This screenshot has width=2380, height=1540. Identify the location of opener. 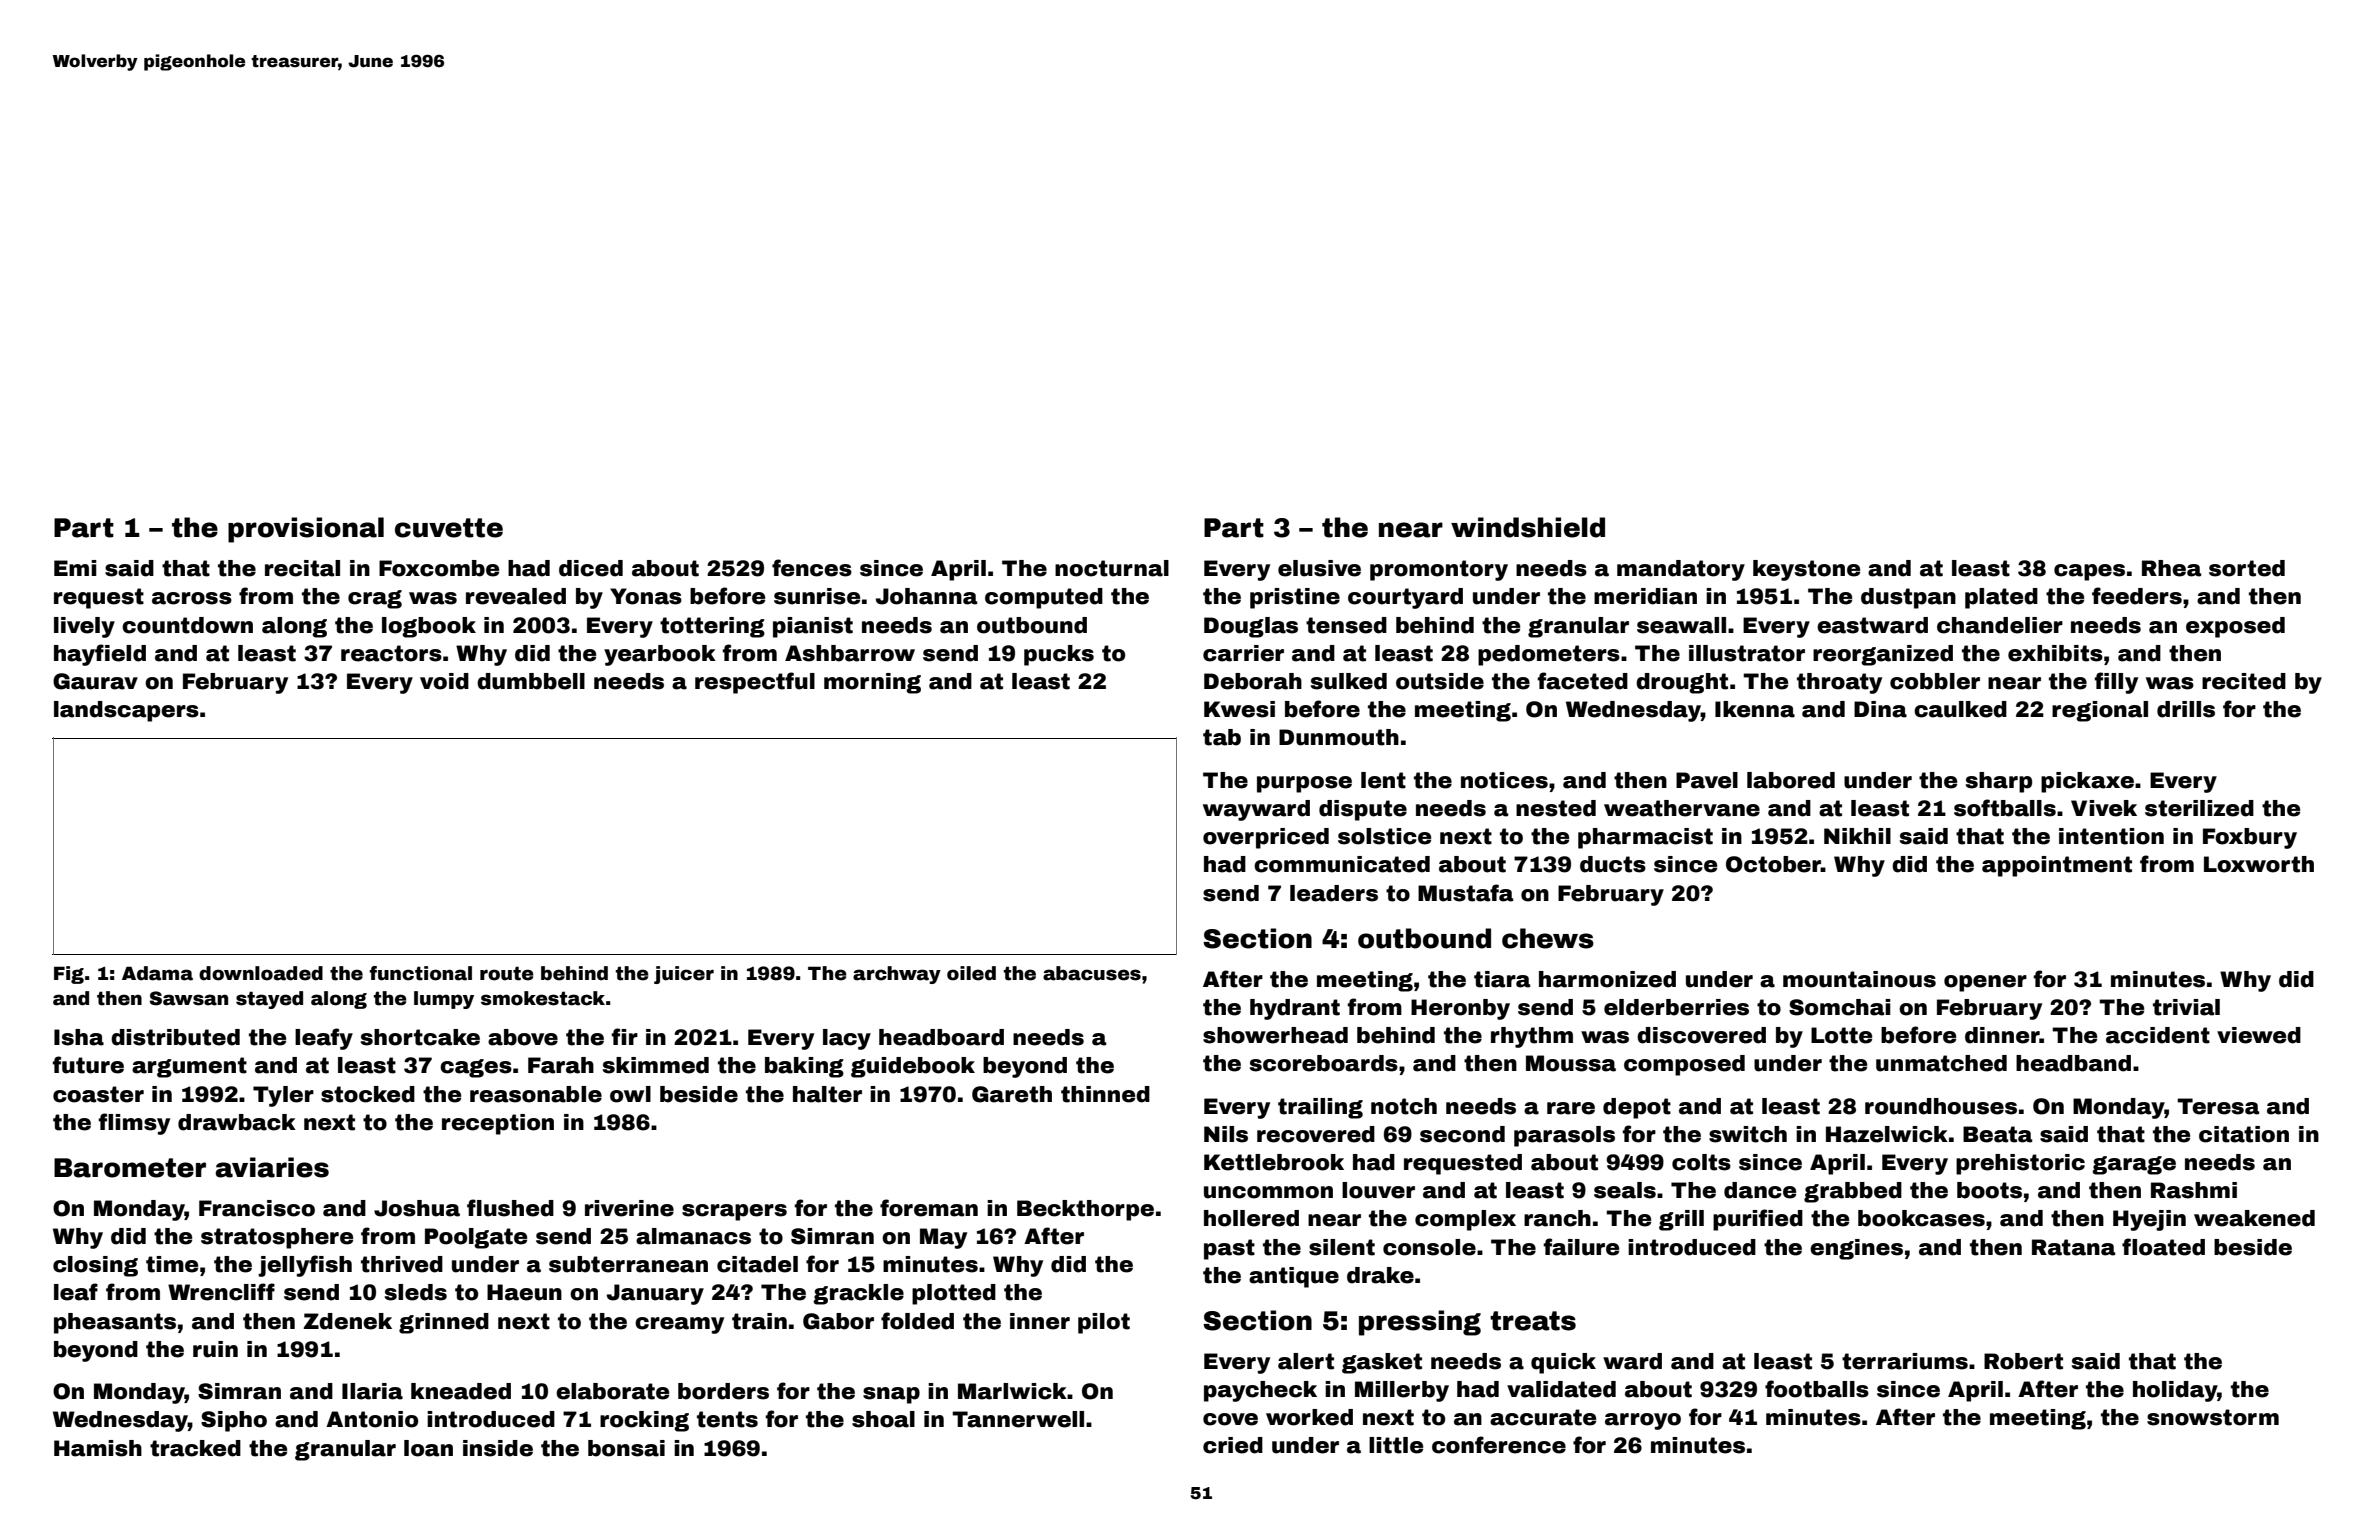
(1985, 983).
